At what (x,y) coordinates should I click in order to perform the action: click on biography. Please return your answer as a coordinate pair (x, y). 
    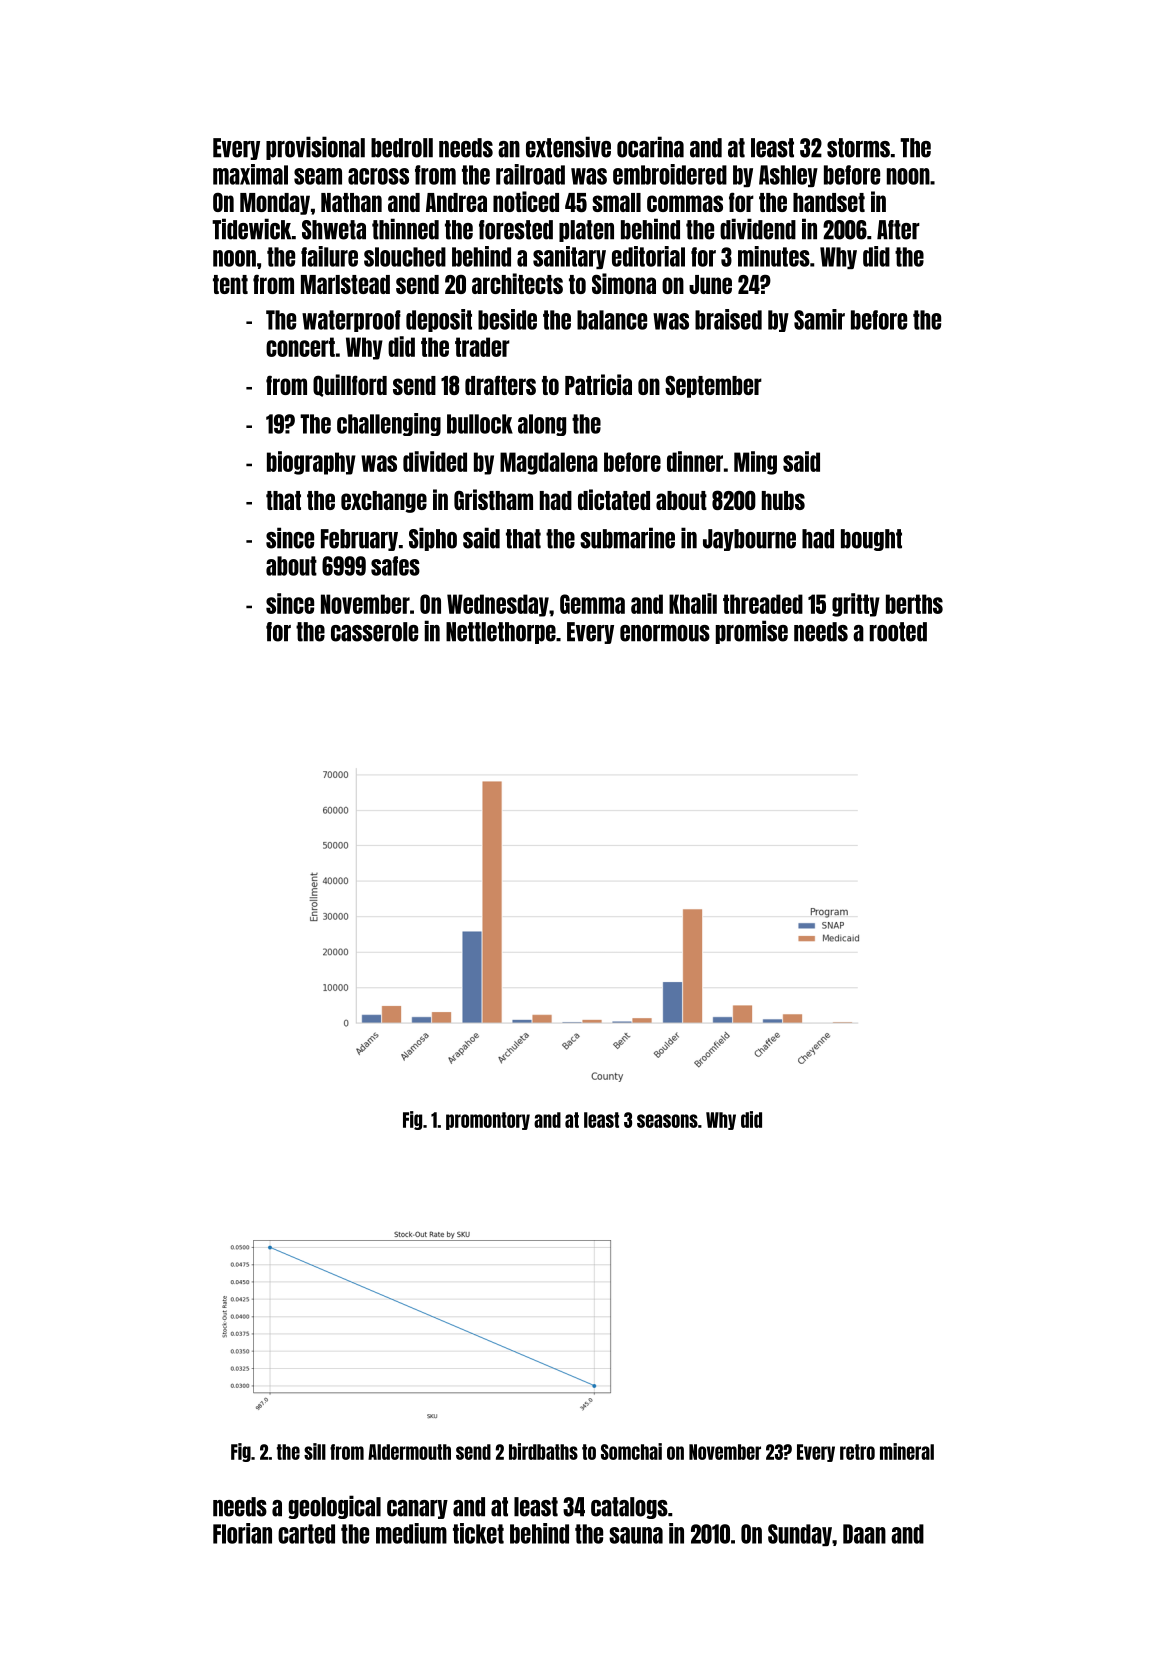
    Looking at the image, I should click on (311, 463).
